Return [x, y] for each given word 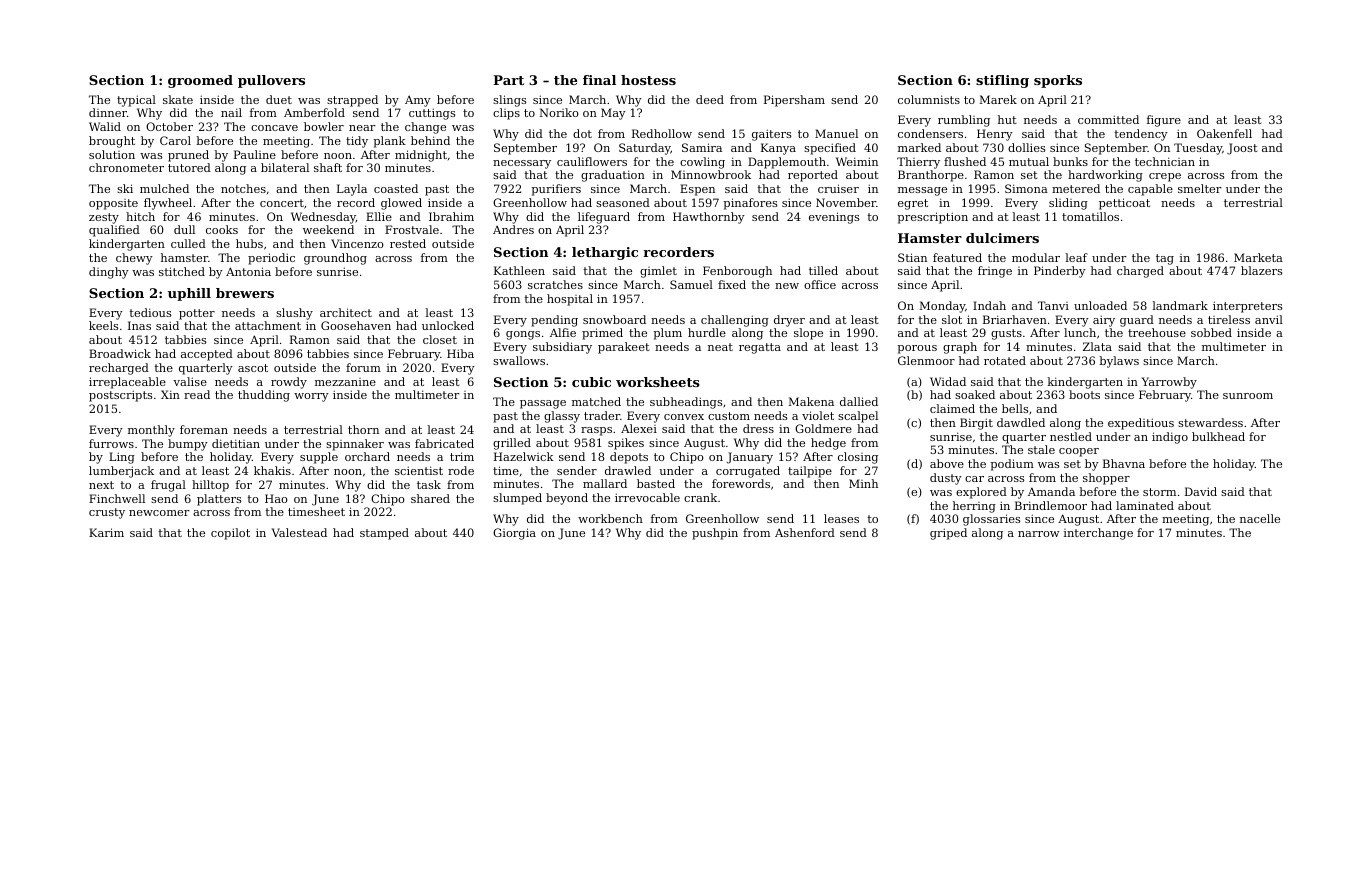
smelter [1199, 188]
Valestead [299, 532]
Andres [513, 229]
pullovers [271, 81]
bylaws [1119, 362]
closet [440, 339]
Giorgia [514, 534]
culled [188, 243]
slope [808, 334]
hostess [648, 80]
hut [1007, 119]
